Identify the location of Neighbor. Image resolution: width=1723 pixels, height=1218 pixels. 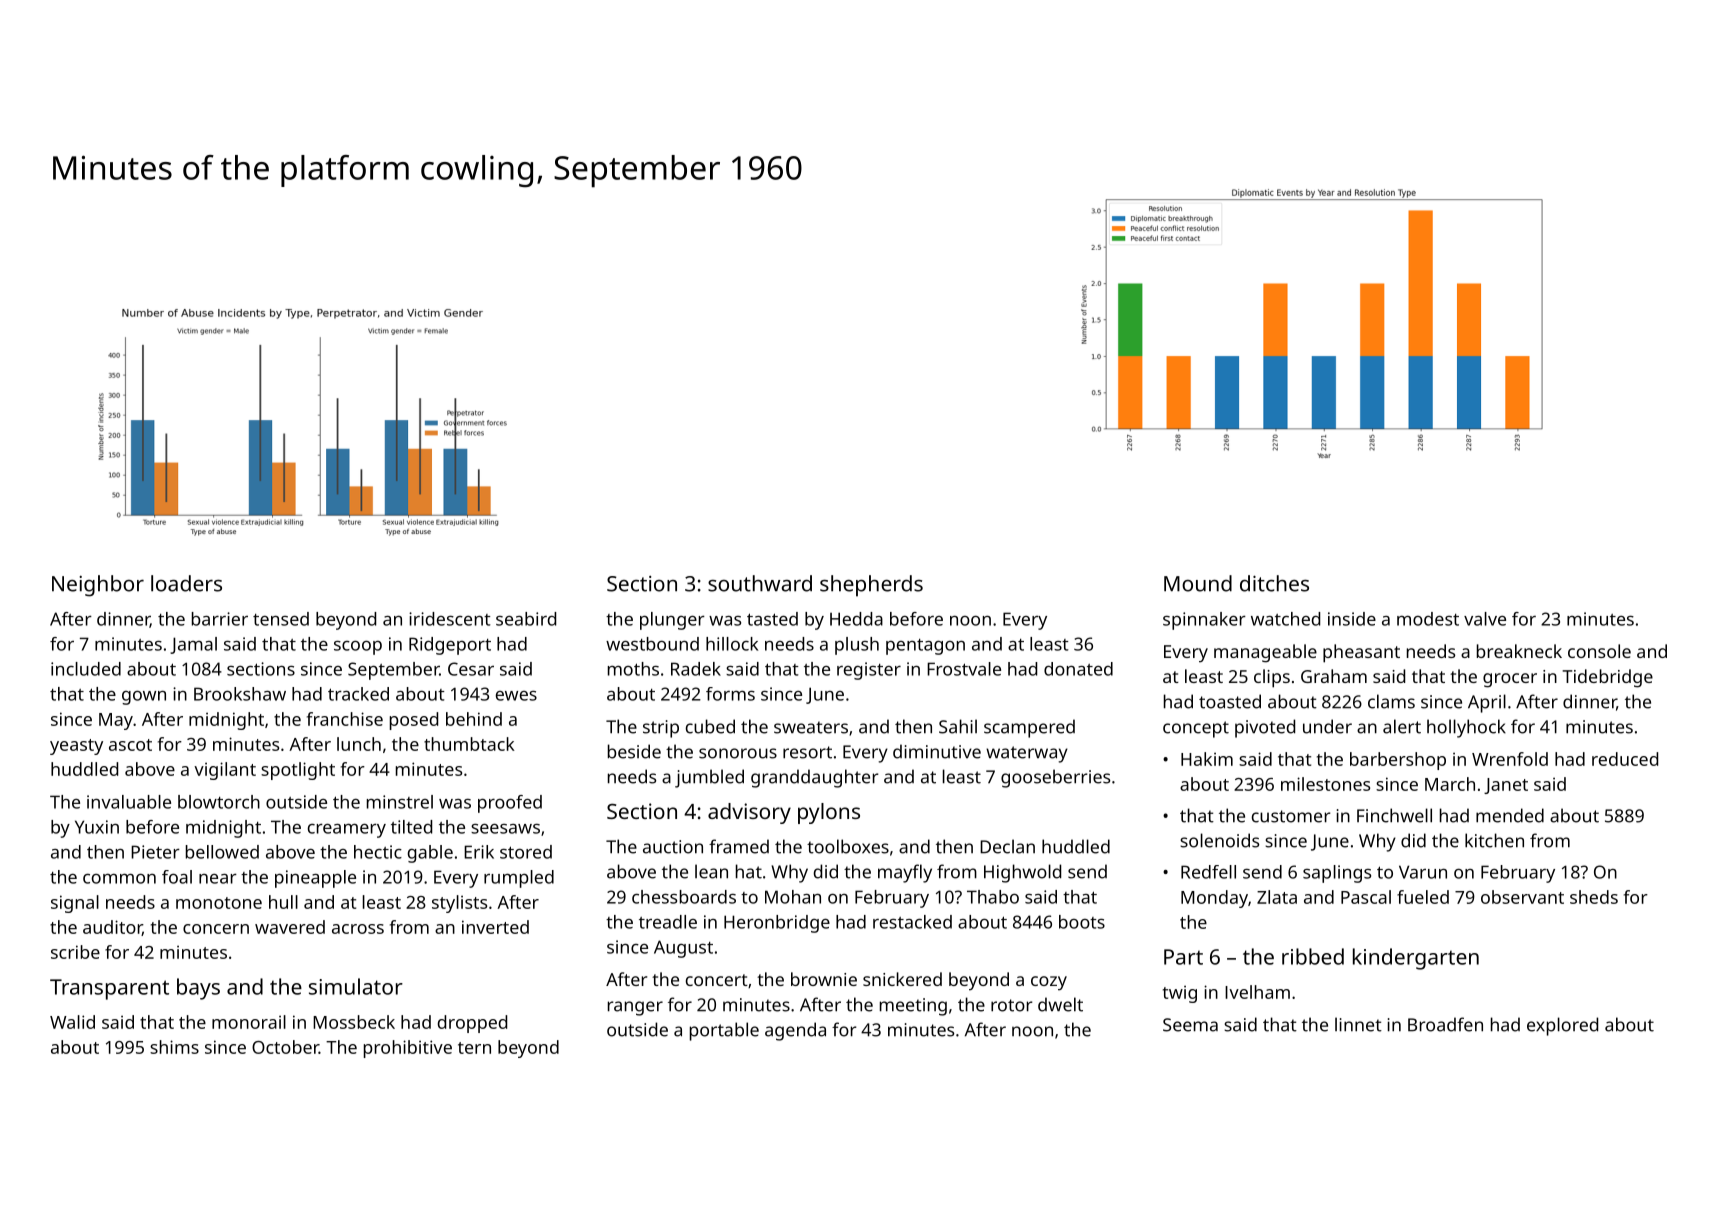
(98, 586).
